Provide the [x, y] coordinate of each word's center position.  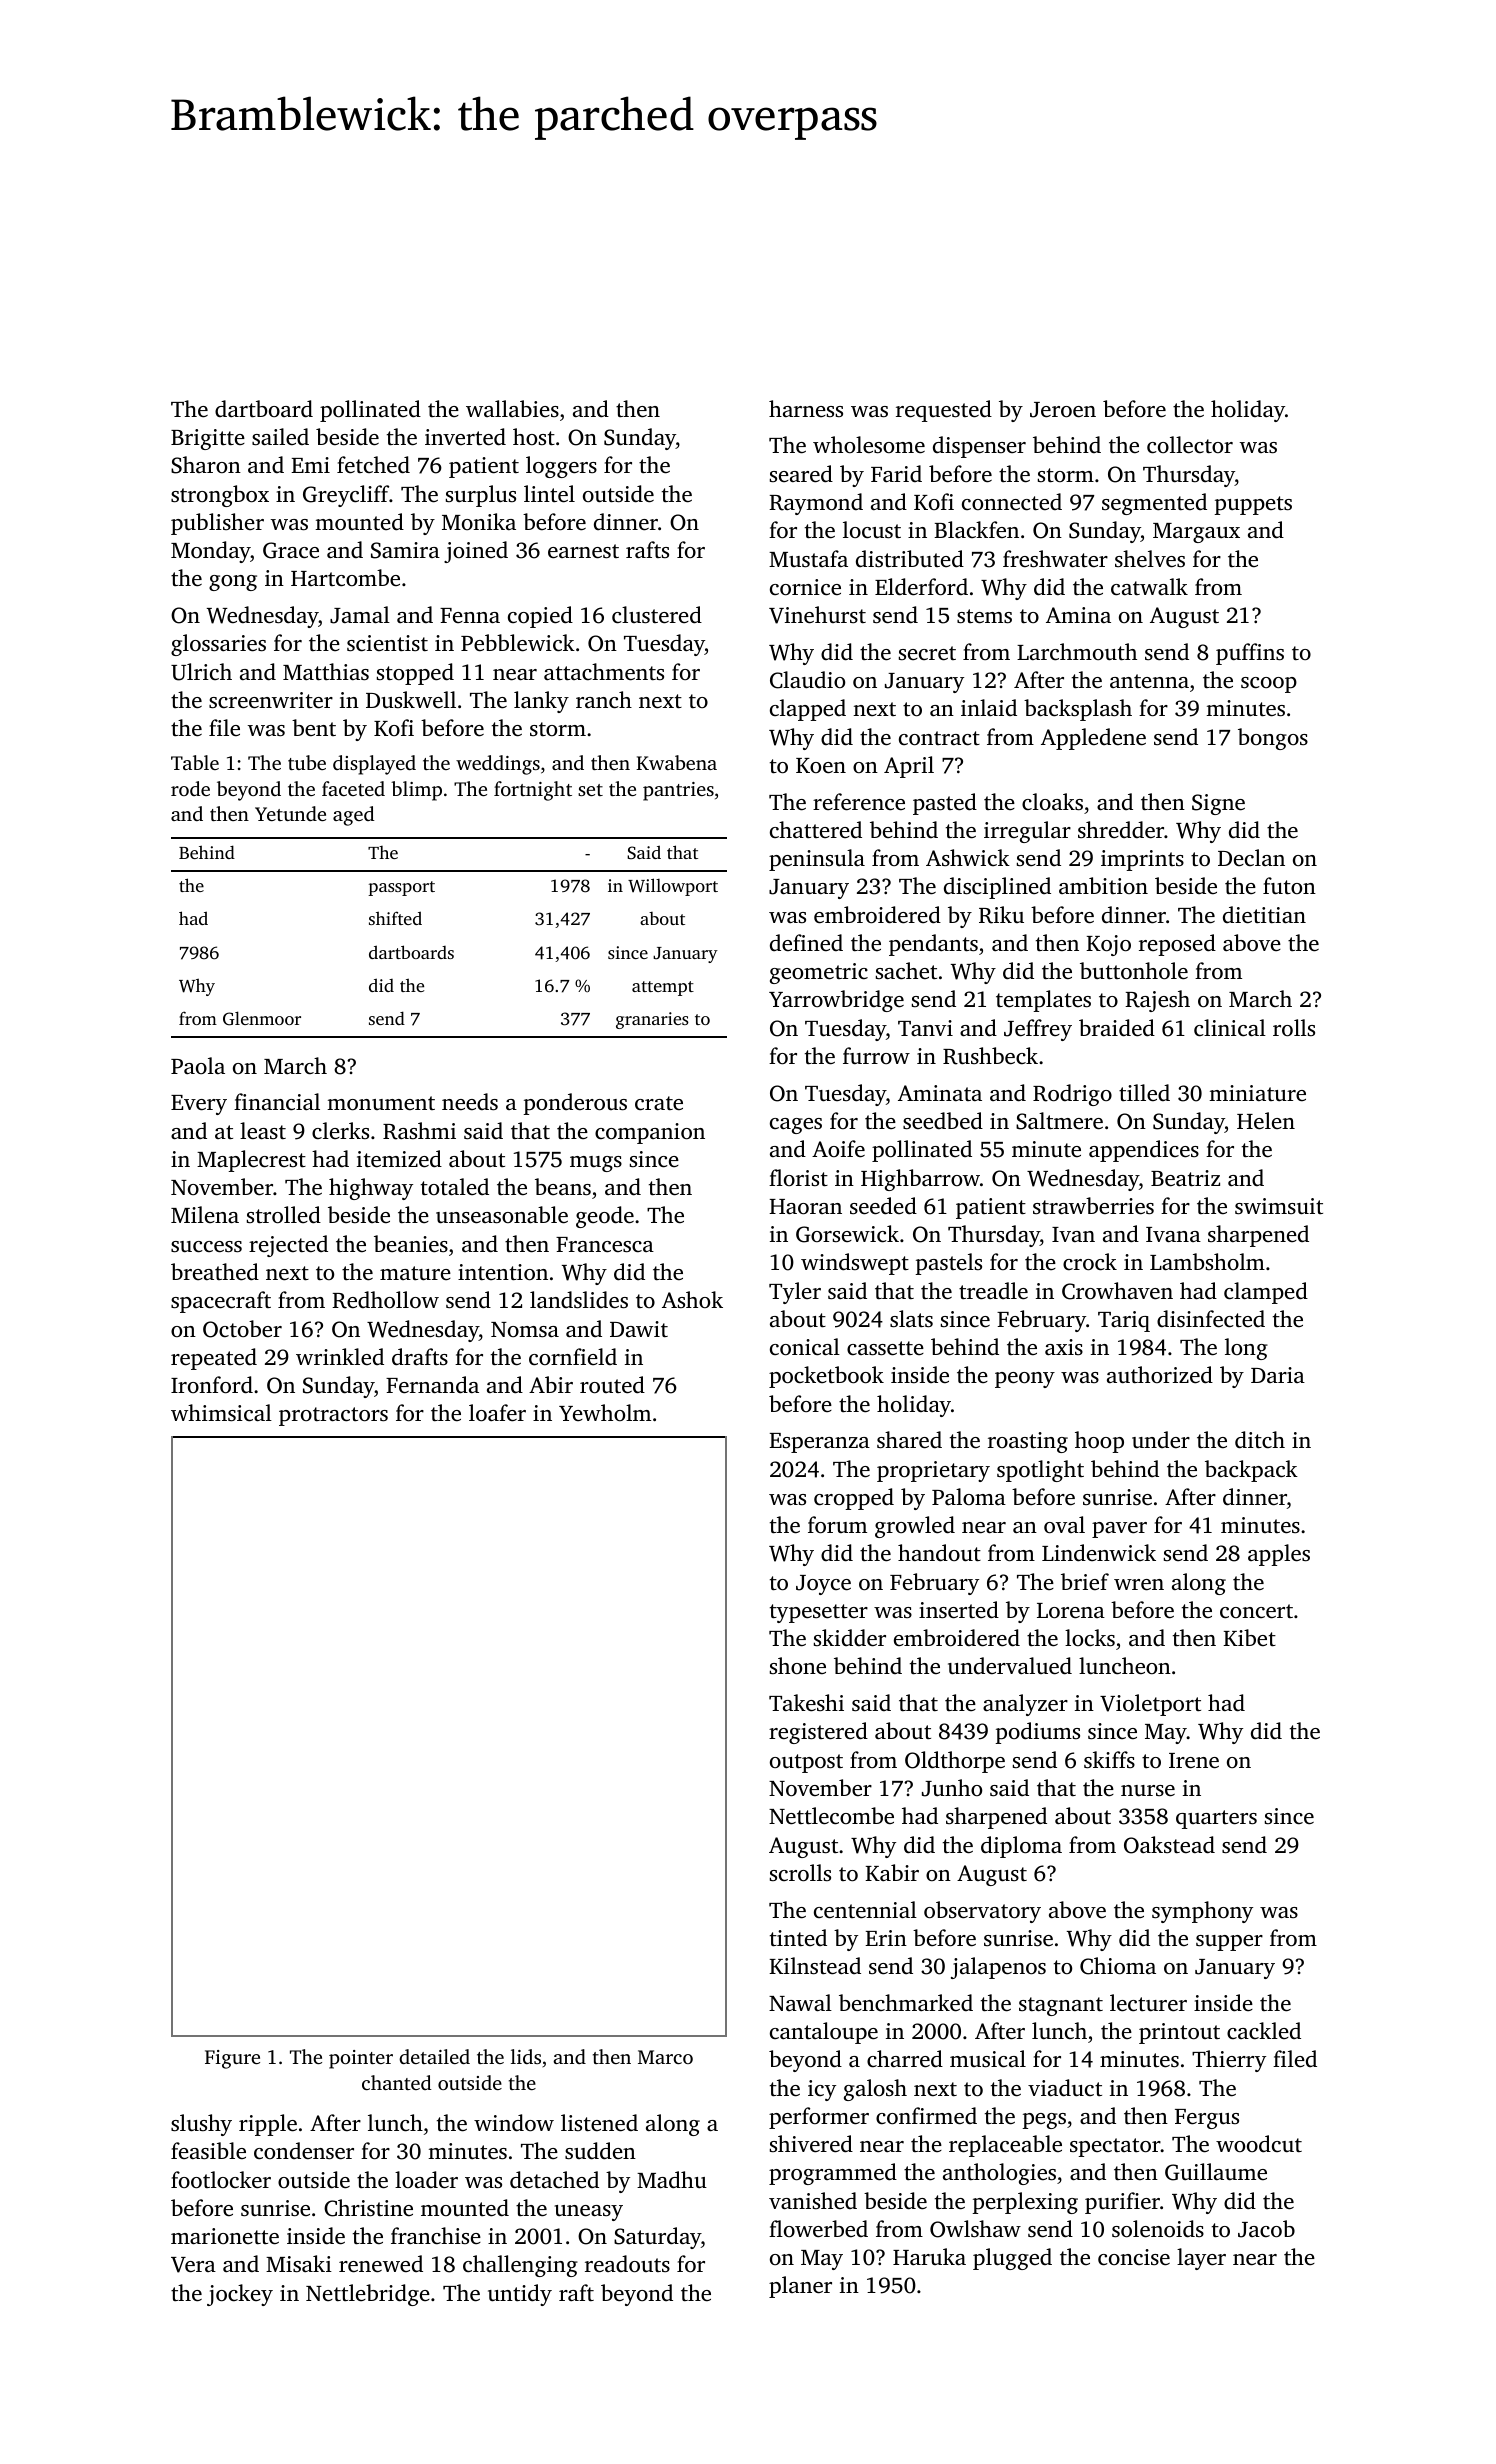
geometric [819, 973]
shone [798, 1665]
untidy [520, 2295]
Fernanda [432, 1385]
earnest [583, 551]
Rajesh [1157, 1001]
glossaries [218, 645]
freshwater [1055, 558]
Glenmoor [262, 1018]
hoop [1099, 1442]
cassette [885, 1348]
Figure [232, 2059]
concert [1256, 1611]
